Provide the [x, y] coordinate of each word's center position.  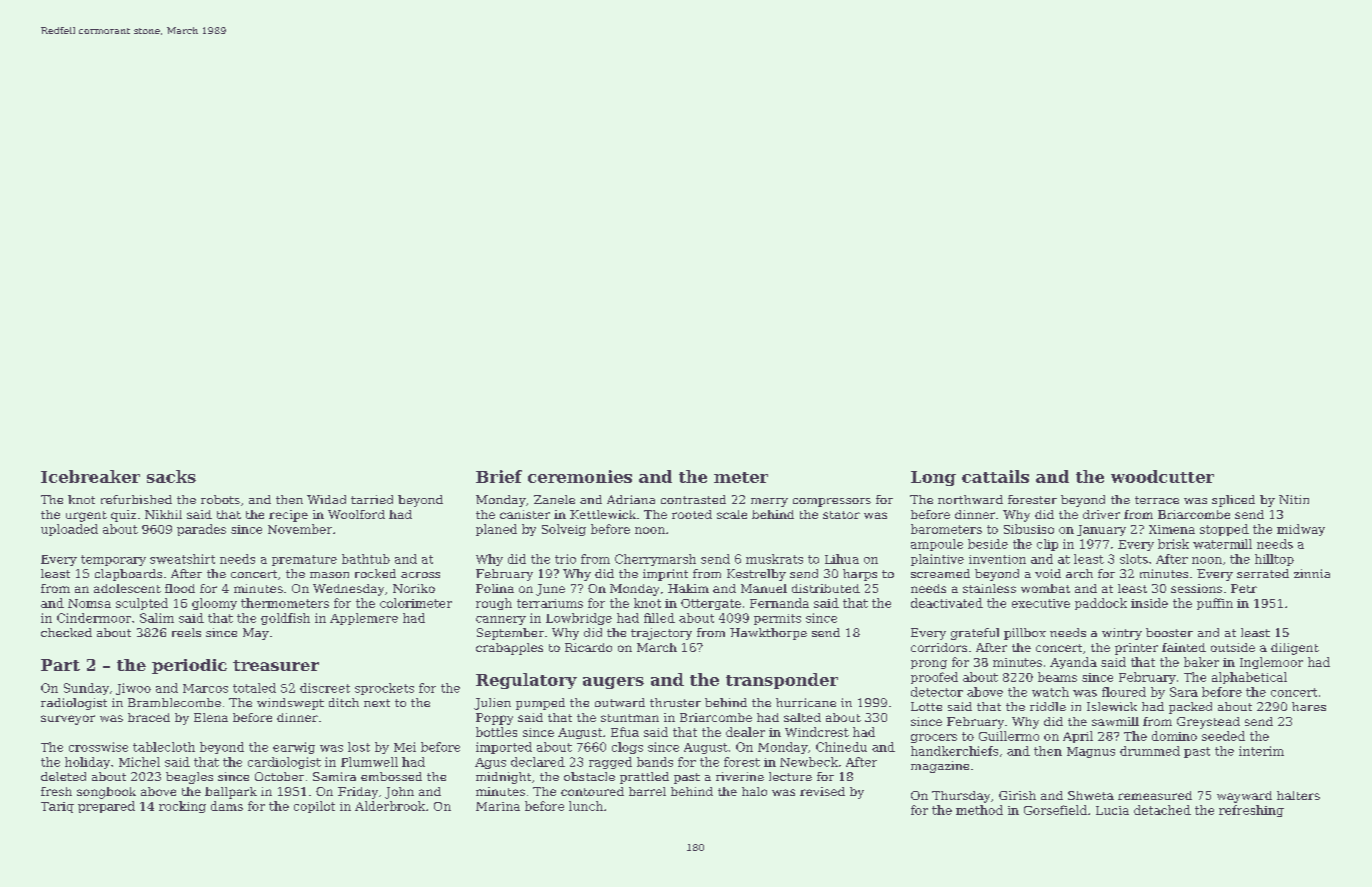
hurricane [806, 702]
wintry [1122, 634]
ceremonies [580, 476]
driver [1101, 514]
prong [929, 664]
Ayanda [1073, 663]
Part [60, 665]
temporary [113, 560]
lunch [586, 806]
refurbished [136, 499]
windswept [290, 704]
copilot [314, 807]
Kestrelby [756, 575]
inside [1149, 603]
